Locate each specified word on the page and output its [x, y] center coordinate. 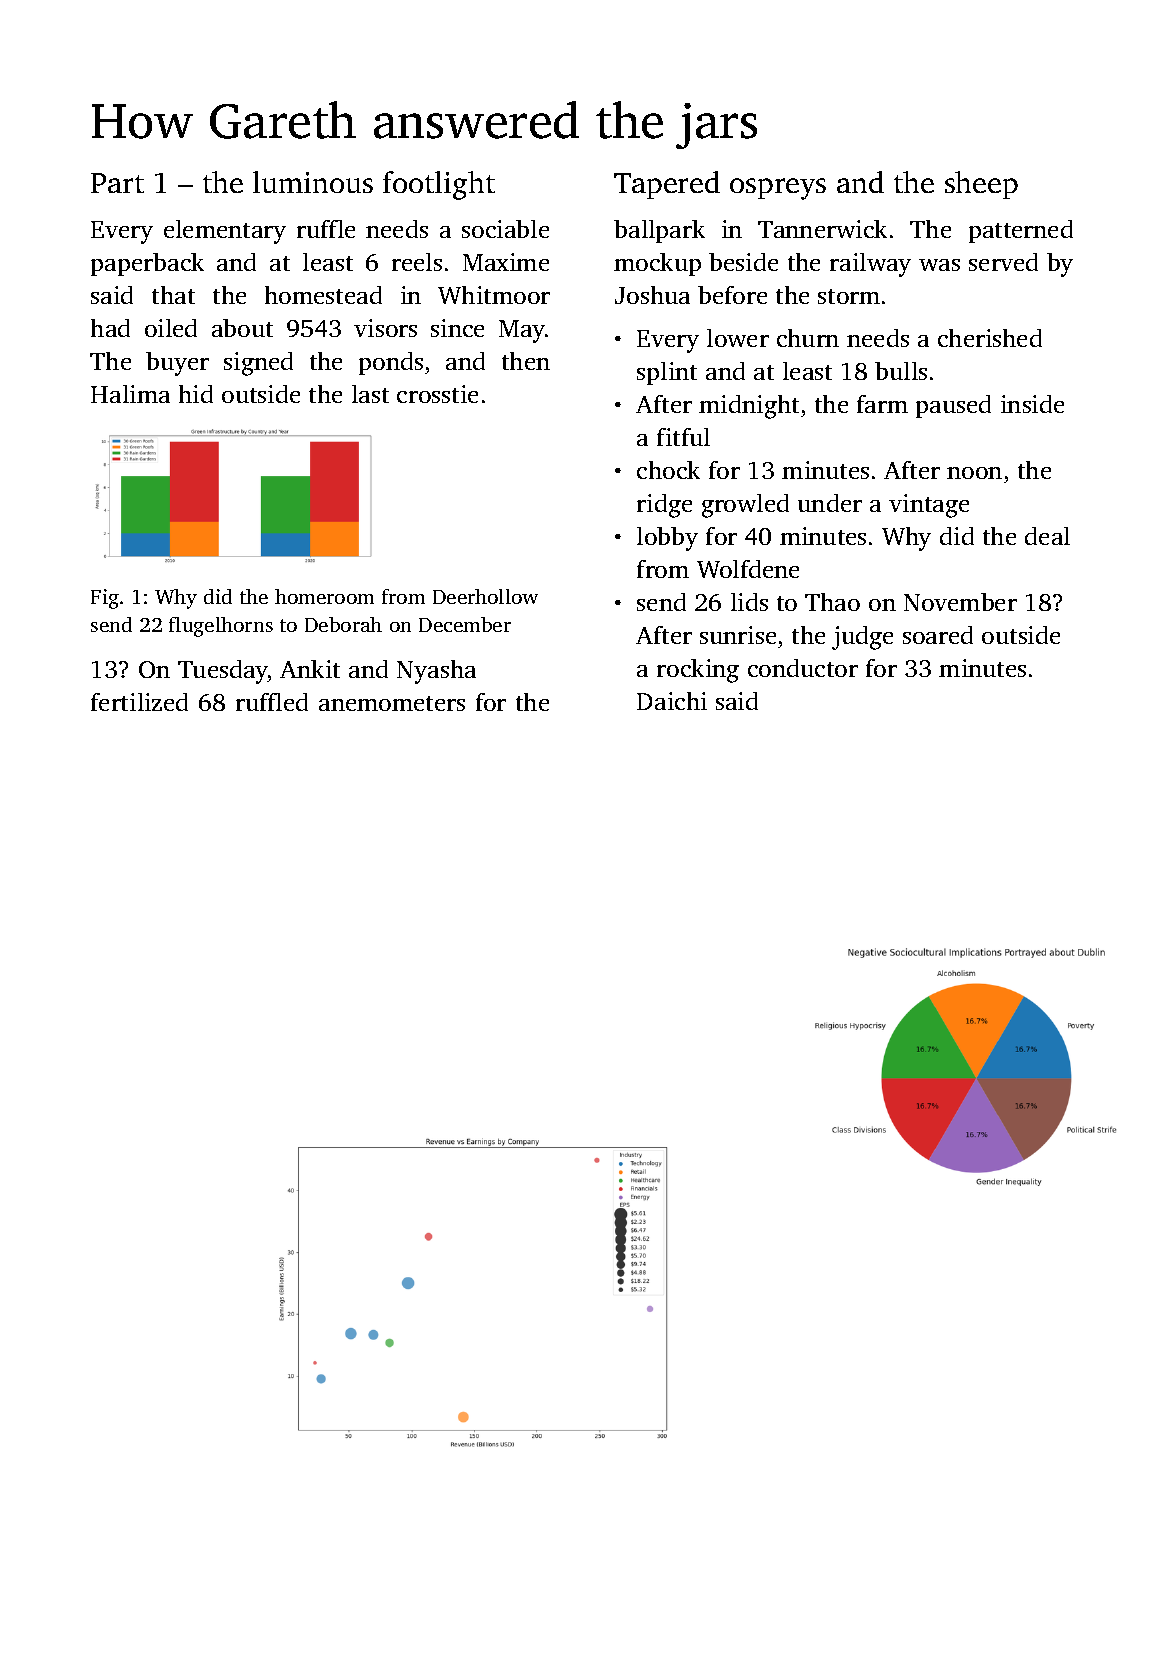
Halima [130, 394]
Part [117, 183]
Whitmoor [494, 295]
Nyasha [436, 672]
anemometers [392, 703]
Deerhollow [485, 596]
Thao [832, 602]
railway [870, 265]
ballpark [659, 231]
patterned [1021, 231]
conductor [803, 668]
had [110, 328]
